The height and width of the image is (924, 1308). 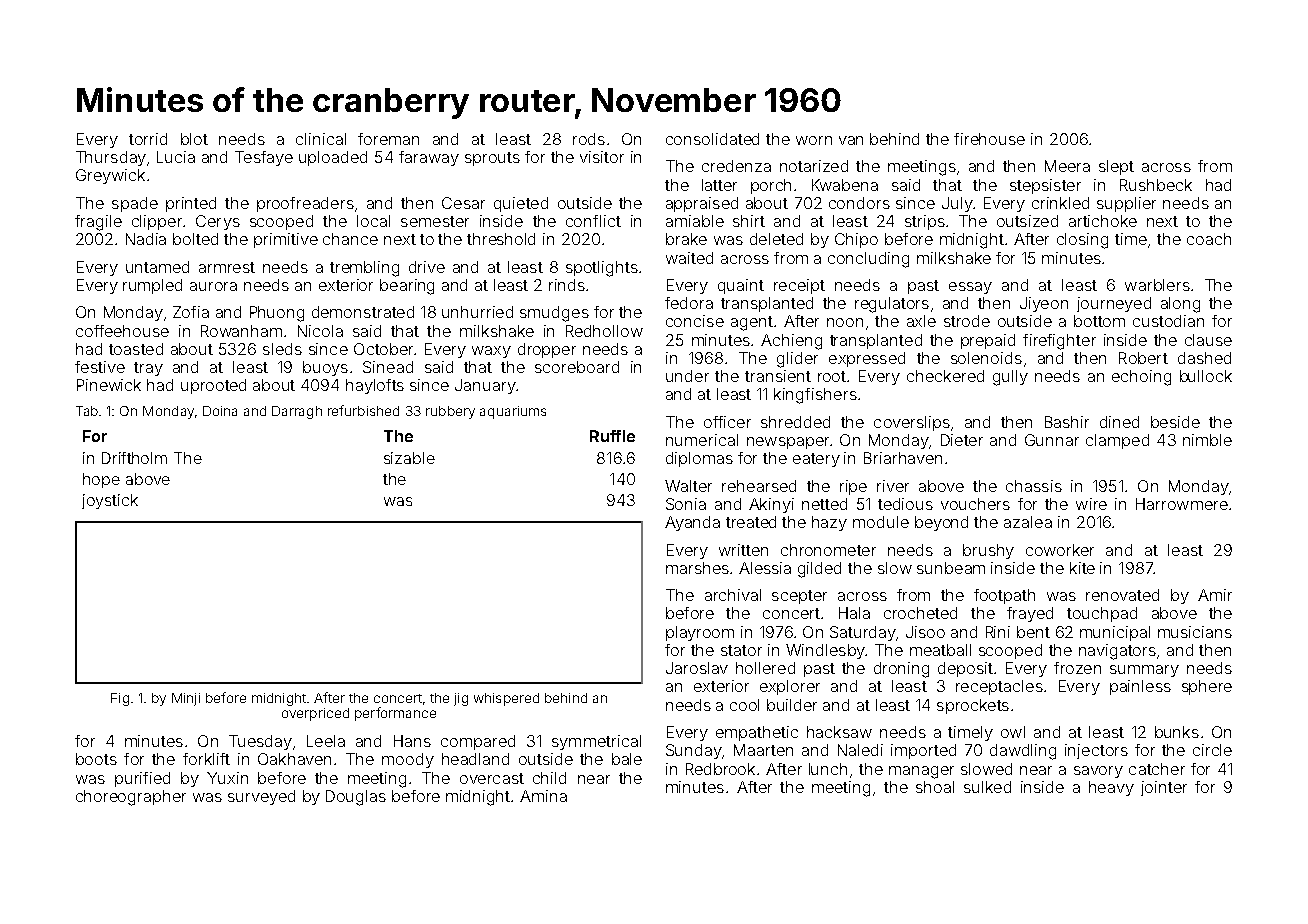 What do you see at coordinates (110, 501) in the image?
I see `joystick` at bounding box center [110, 501].
